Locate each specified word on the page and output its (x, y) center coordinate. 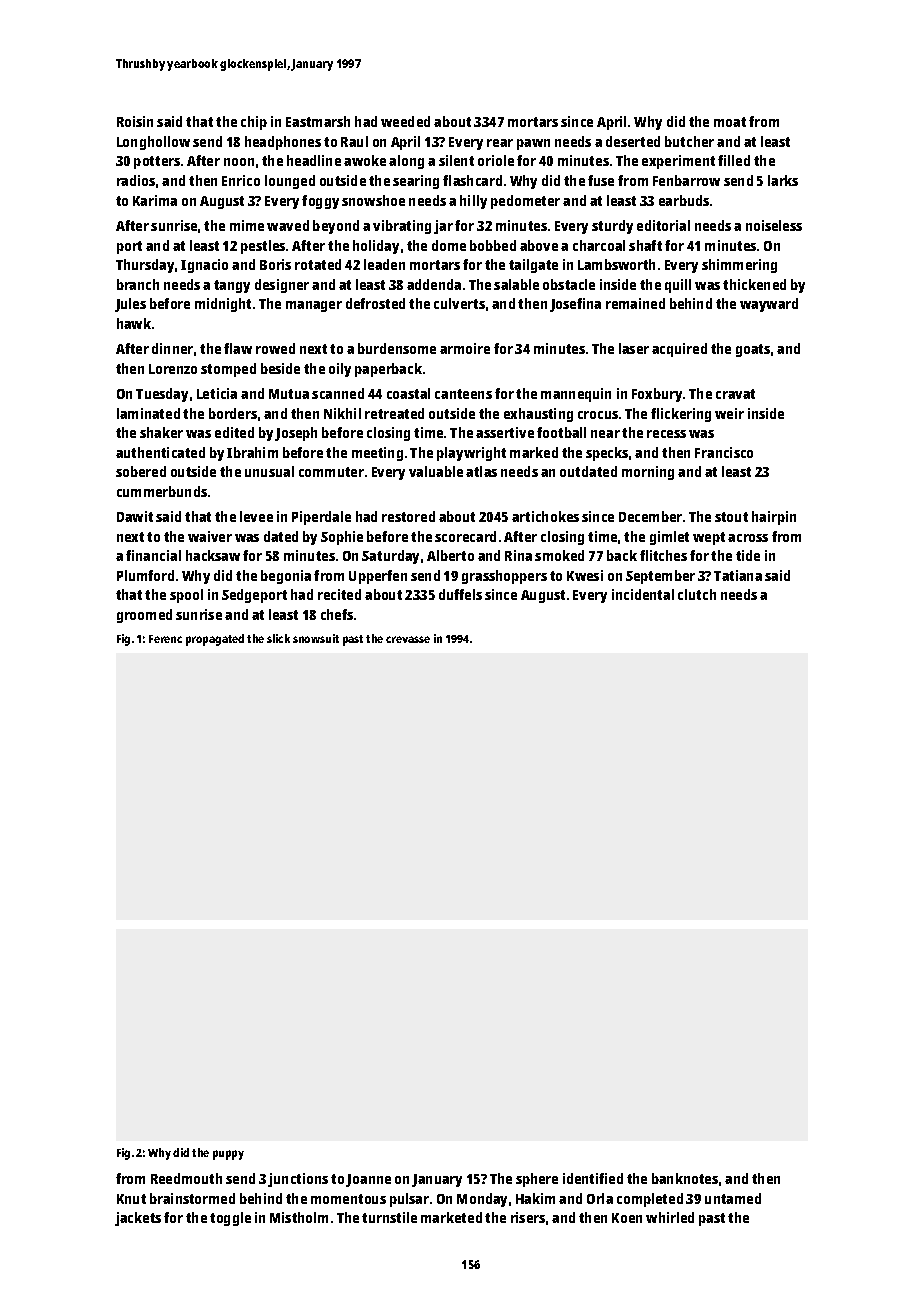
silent (456, 160)
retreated (394, 413)
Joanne (368, 1180)
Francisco (724, 452)
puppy (228, 1155)
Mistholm (299, 1217)
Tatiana (738, 575)
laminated (148, 413)
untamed (733, 1198)
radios (136, 180)
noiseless (774, 225)
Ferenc (165, 639)
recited (339, 594)
